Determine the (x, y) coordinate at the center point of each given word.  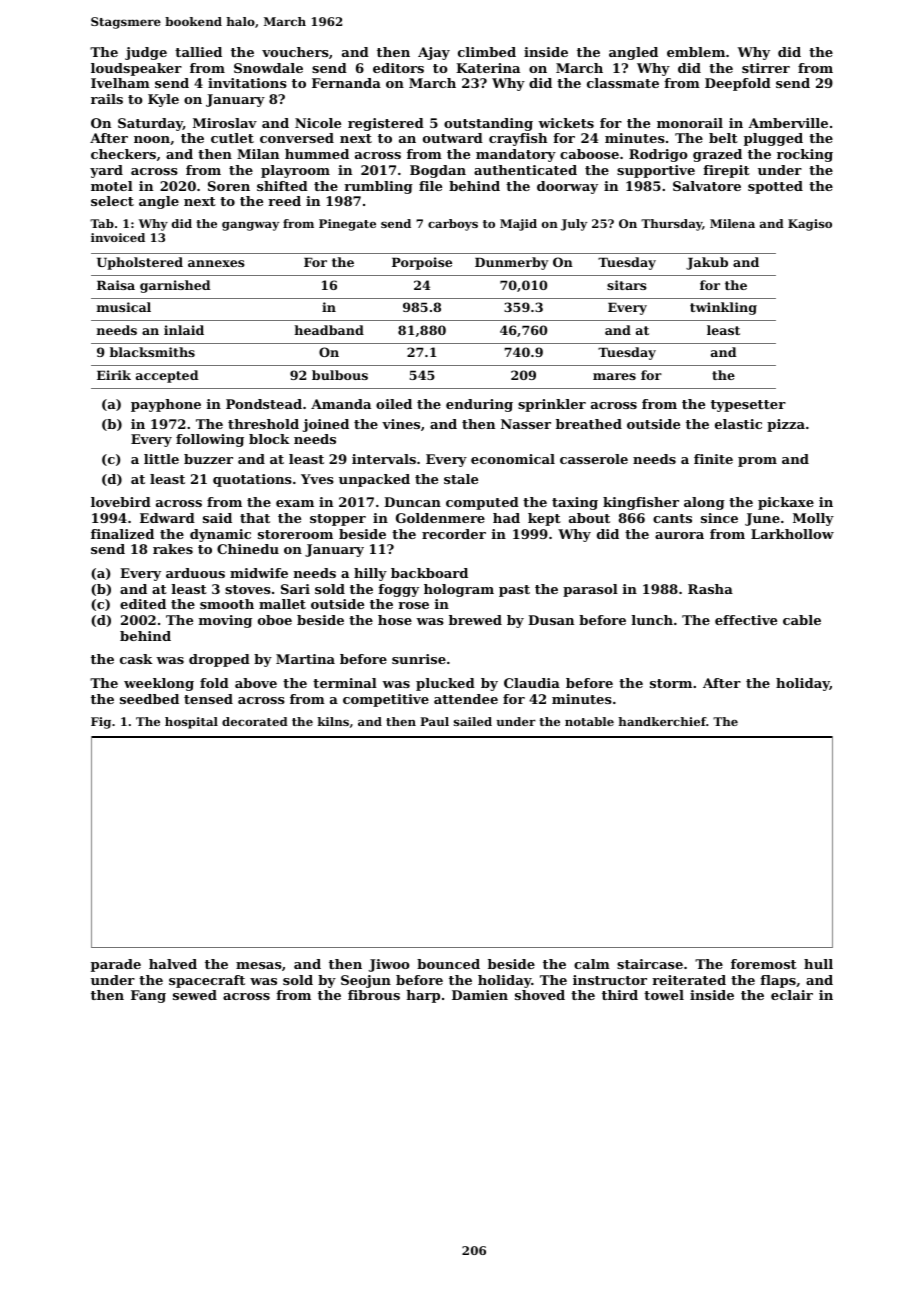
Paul (434, 721)
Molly (813, 519)
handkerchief (662, 721)
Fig (101, 723)
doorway (567, 187)
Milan (258, 154)
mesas (259, 965)
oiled (394, 404)
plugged (773, 139)
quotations (252, 480)
